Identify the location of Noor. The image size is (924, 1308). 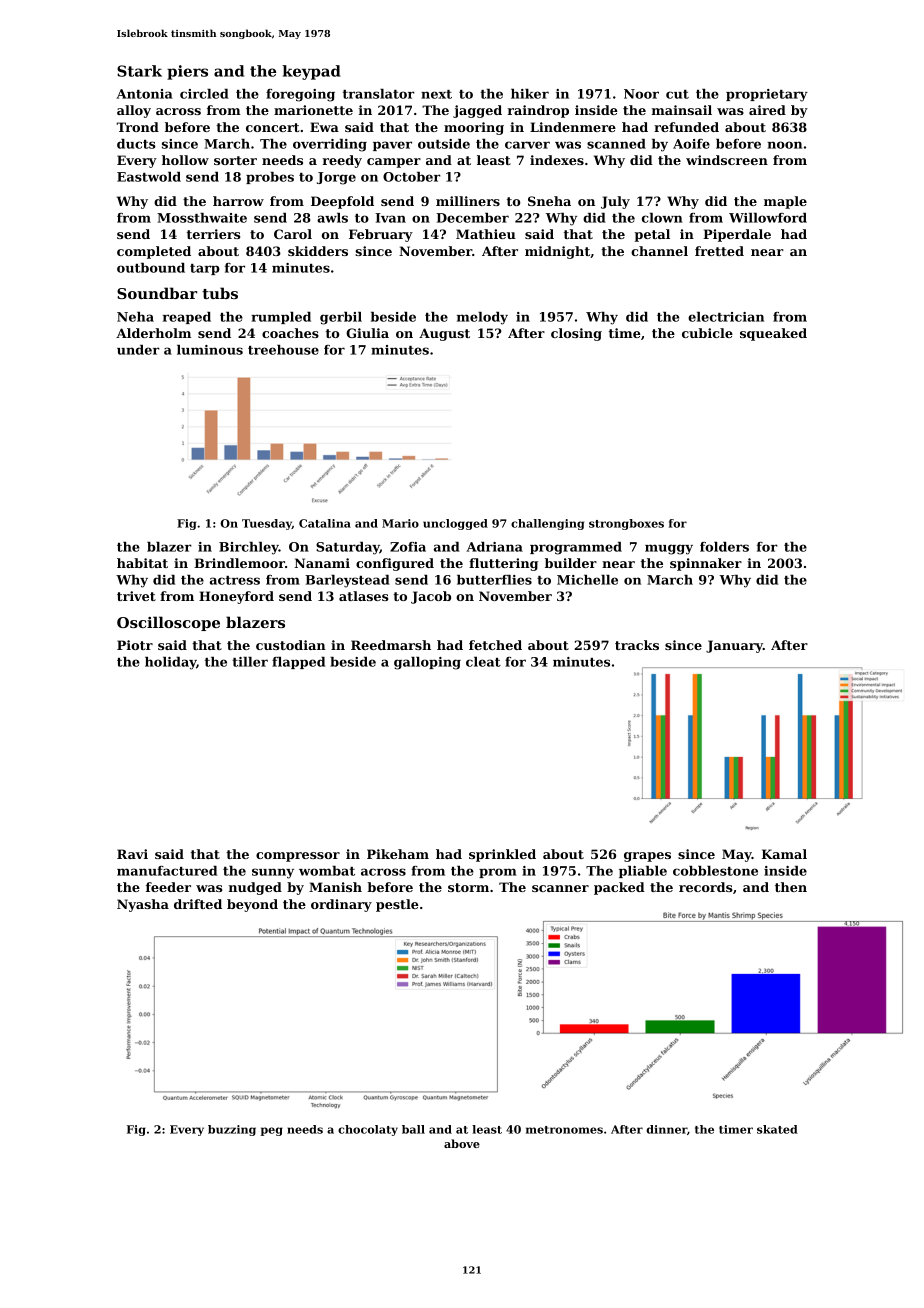
(641, 94).
